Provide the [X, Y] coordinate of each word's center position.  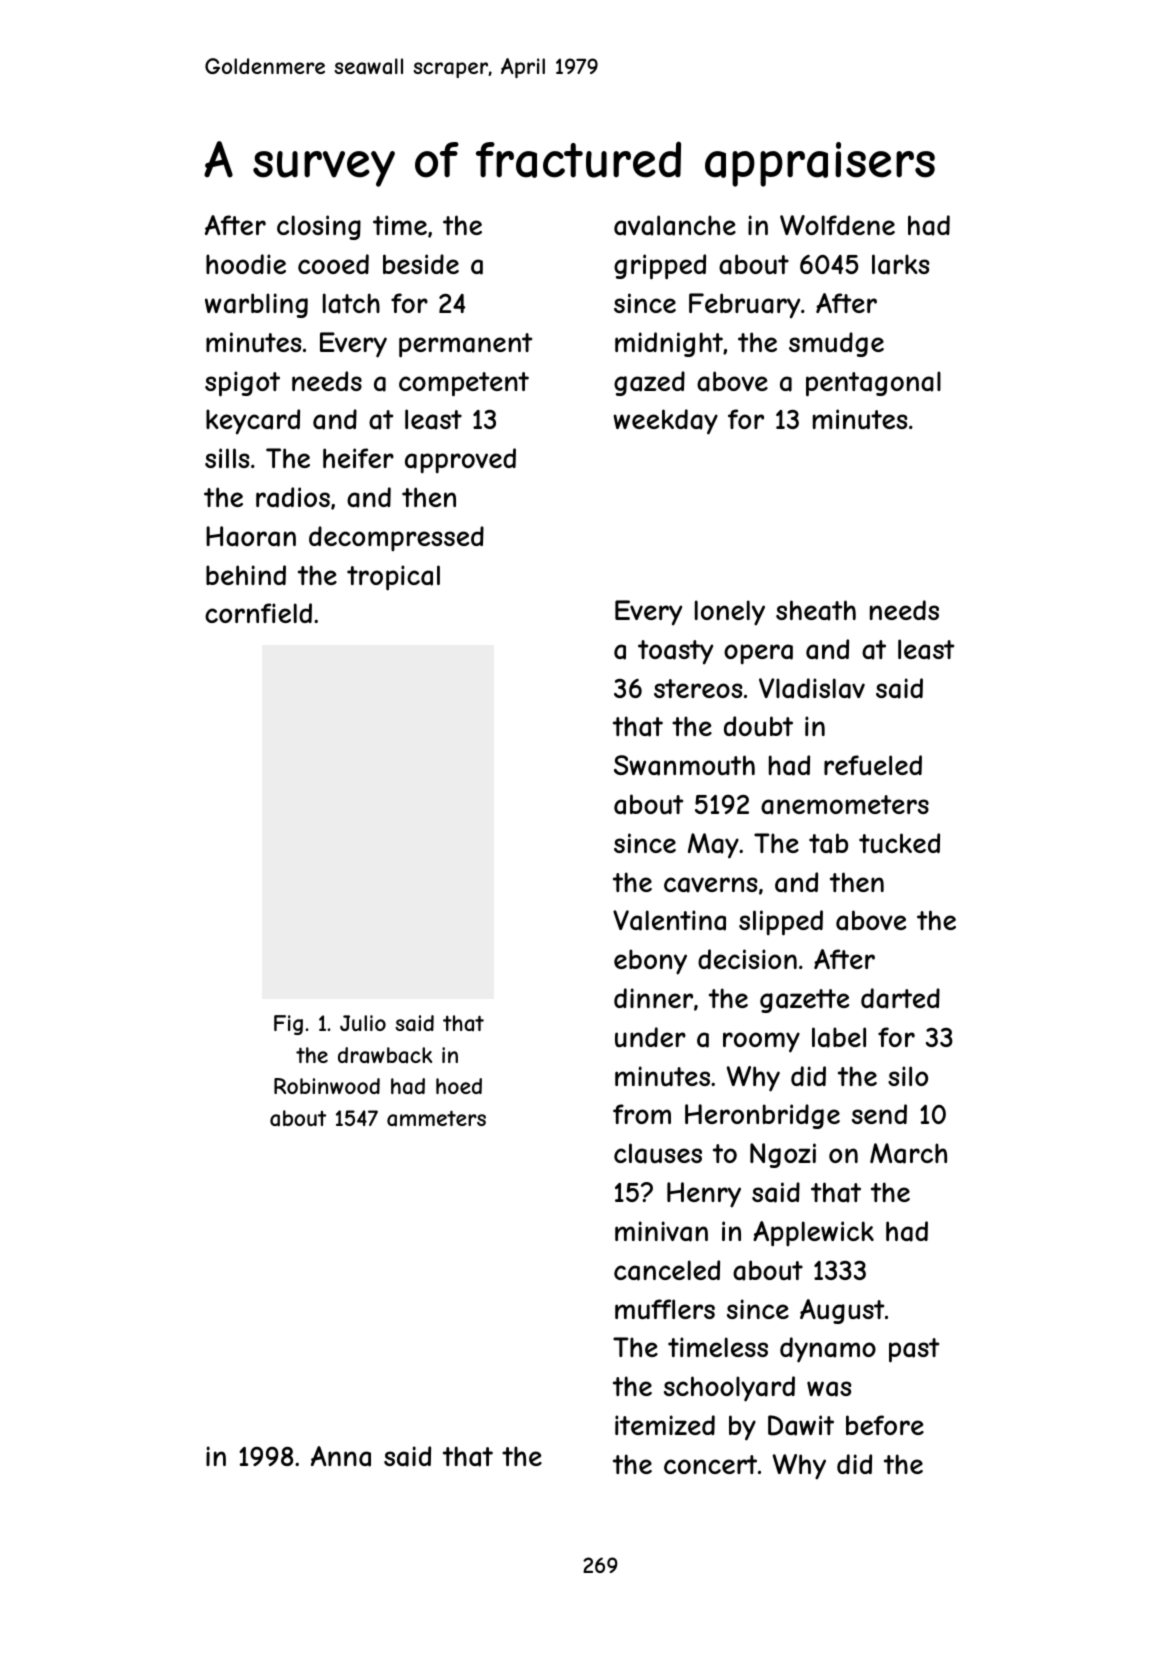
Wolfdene [837, 225]
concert [710, 1464]
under [650, 1037]
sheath [816, 610]
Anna [341, 1456]
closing [319, 227]
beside [421, 264]
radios [293, 497]
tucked [899, 843]
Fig [288, 1025]
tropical [393, 578]
